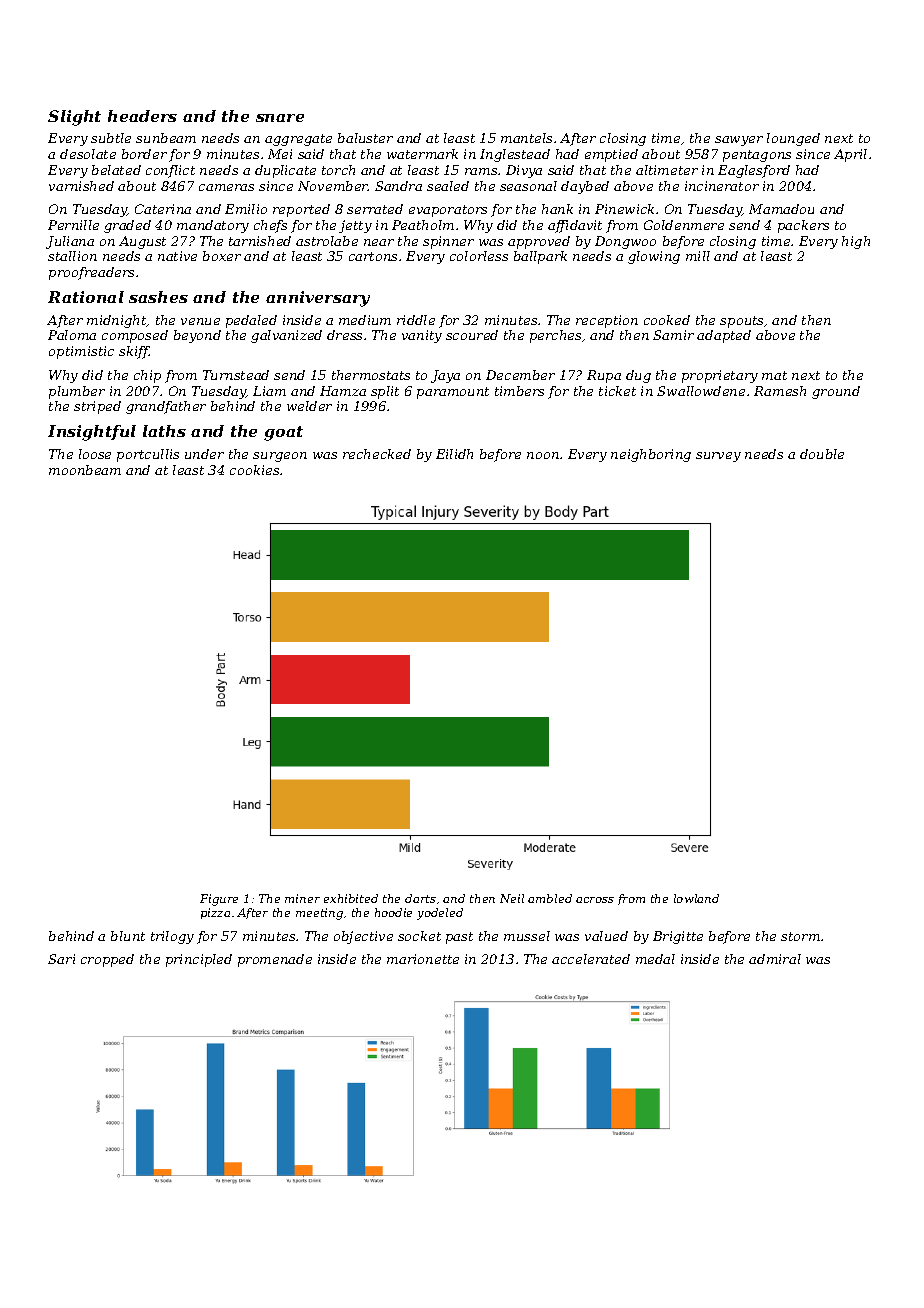 The width and height of the page is (924, 1308). Describe the element at coordinates (177, 256) in the page. I see `native` at that location.
